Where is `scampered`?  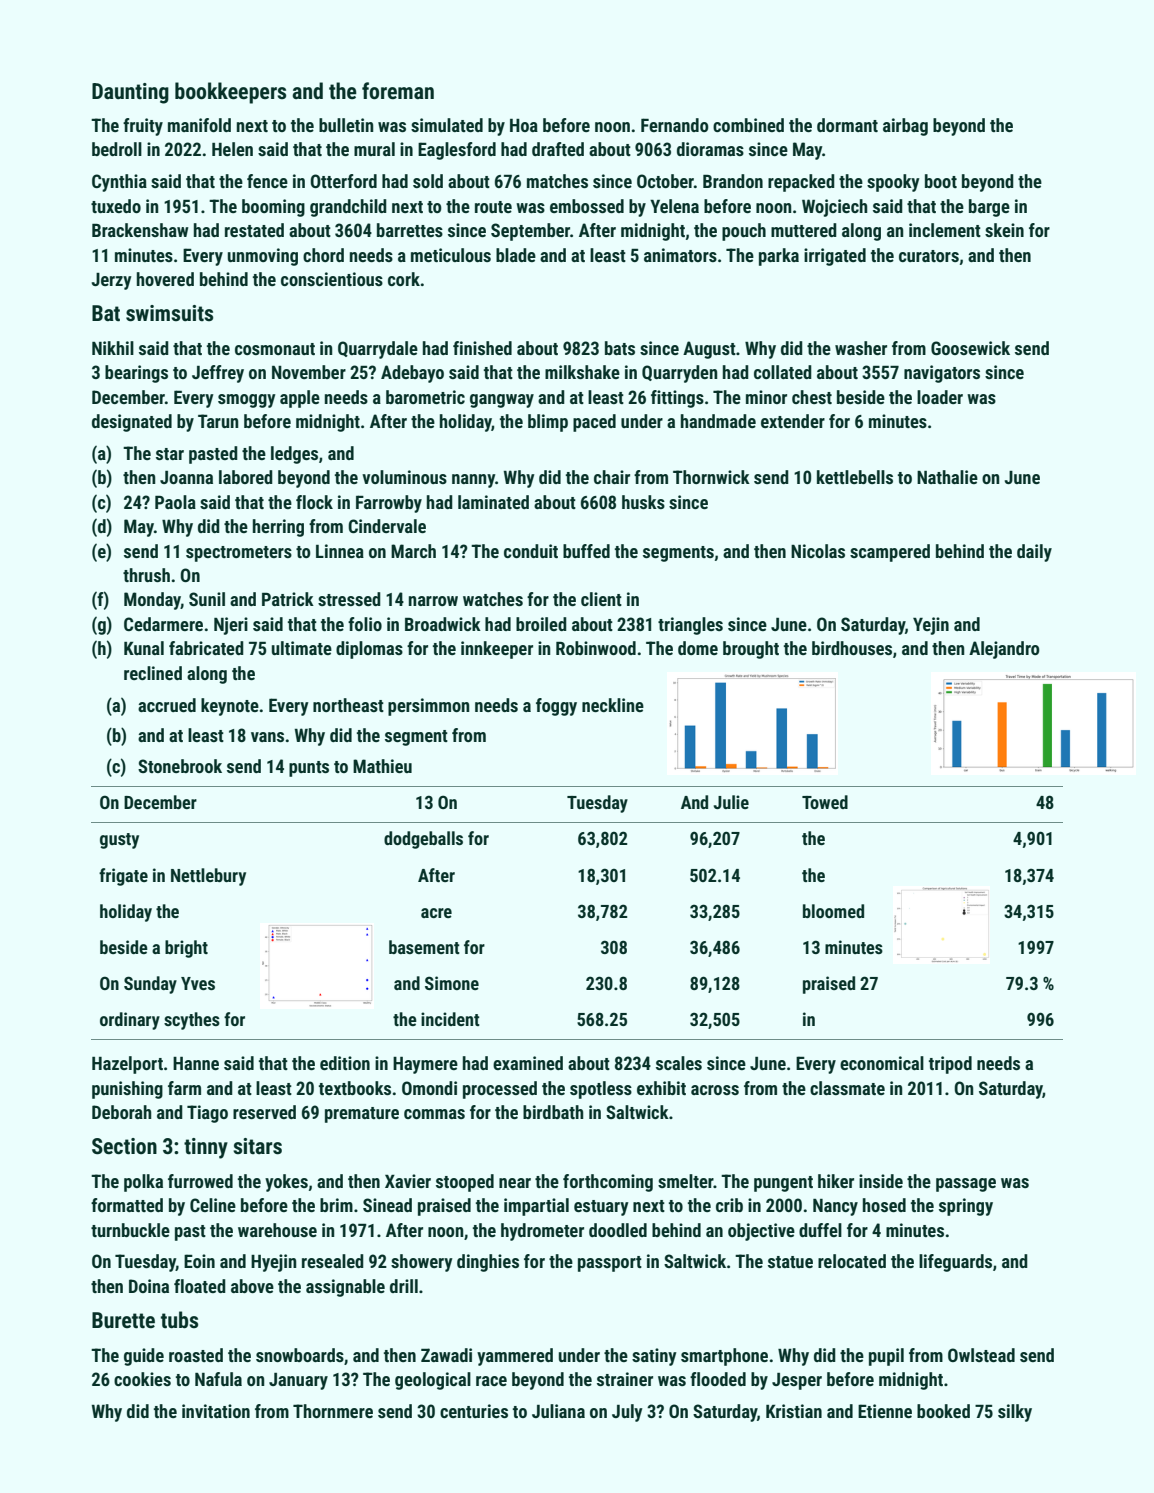 scampered is located at coordinates (890, 553).
